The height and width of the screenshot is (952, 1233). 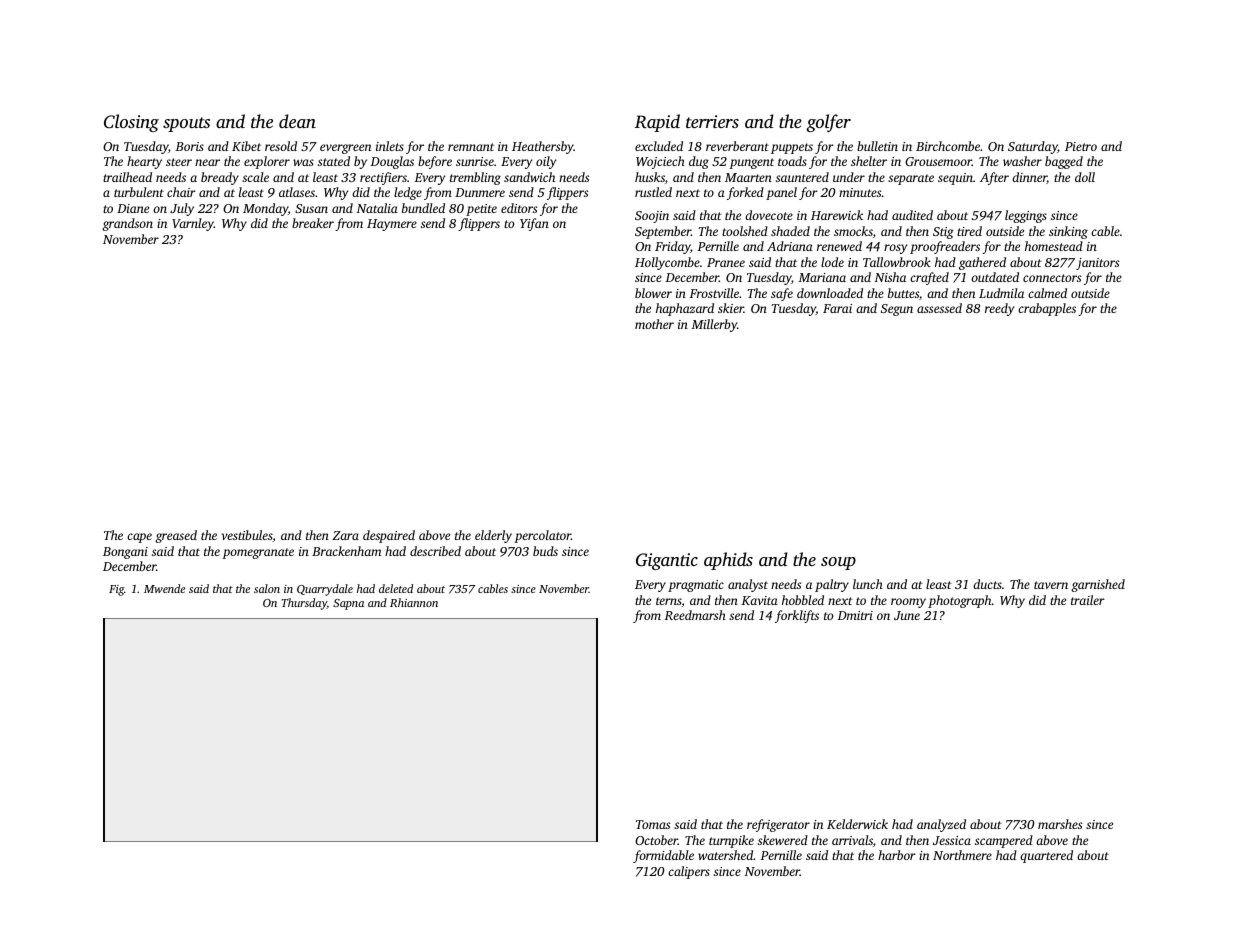 I want to click on Kelderwick, so click(x=857, y=824).
